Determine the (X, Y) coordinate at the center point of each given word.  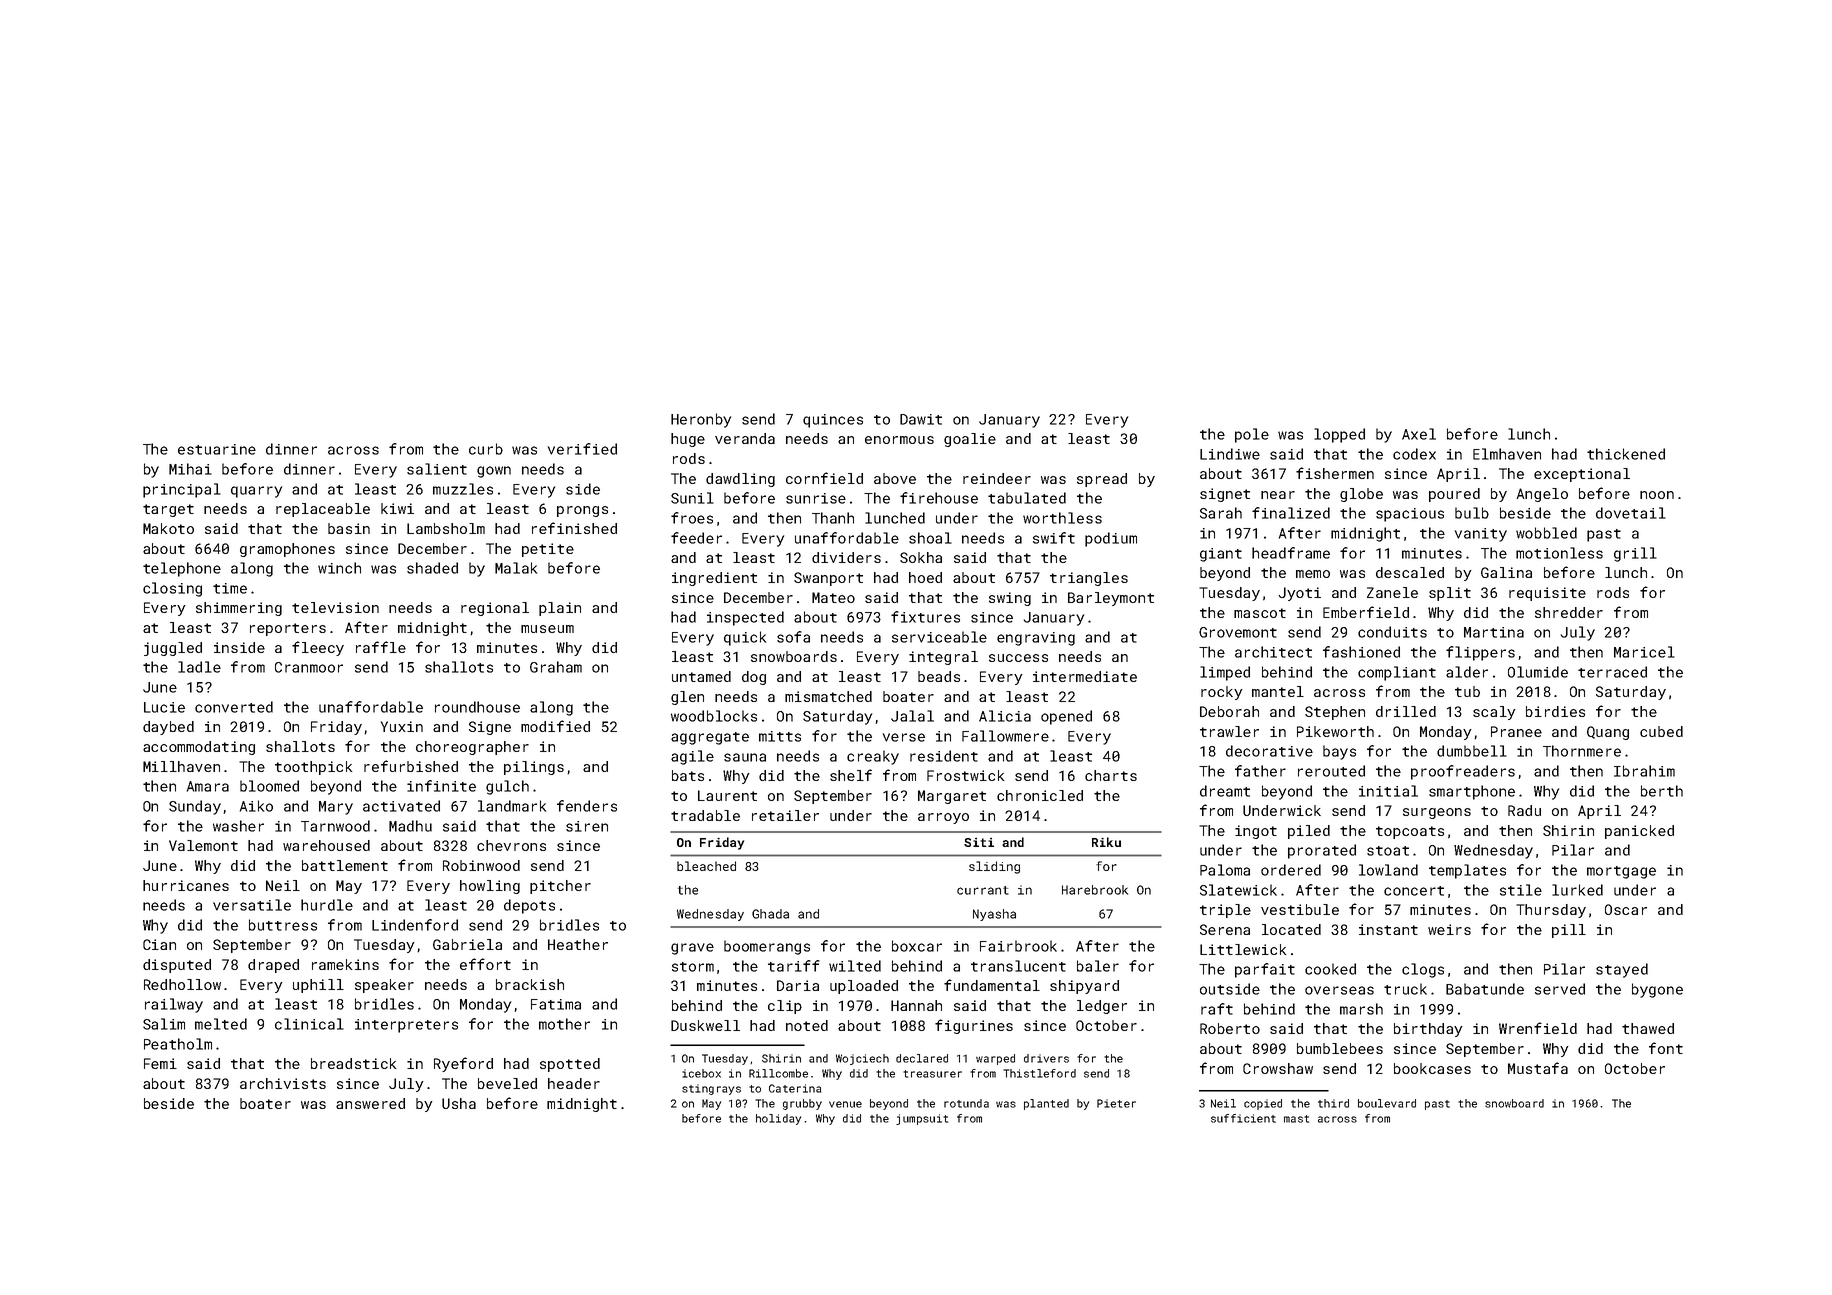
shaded (432, 568)
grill (1635, 554)
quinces (833, 421)
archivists (283, 1083)
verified (582, 449)
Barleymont (1111, 599)
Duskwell (705, 1025)
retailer (785, 815)
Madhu (410, 826)
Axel (1419, 434)
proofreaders (1463, 772)
